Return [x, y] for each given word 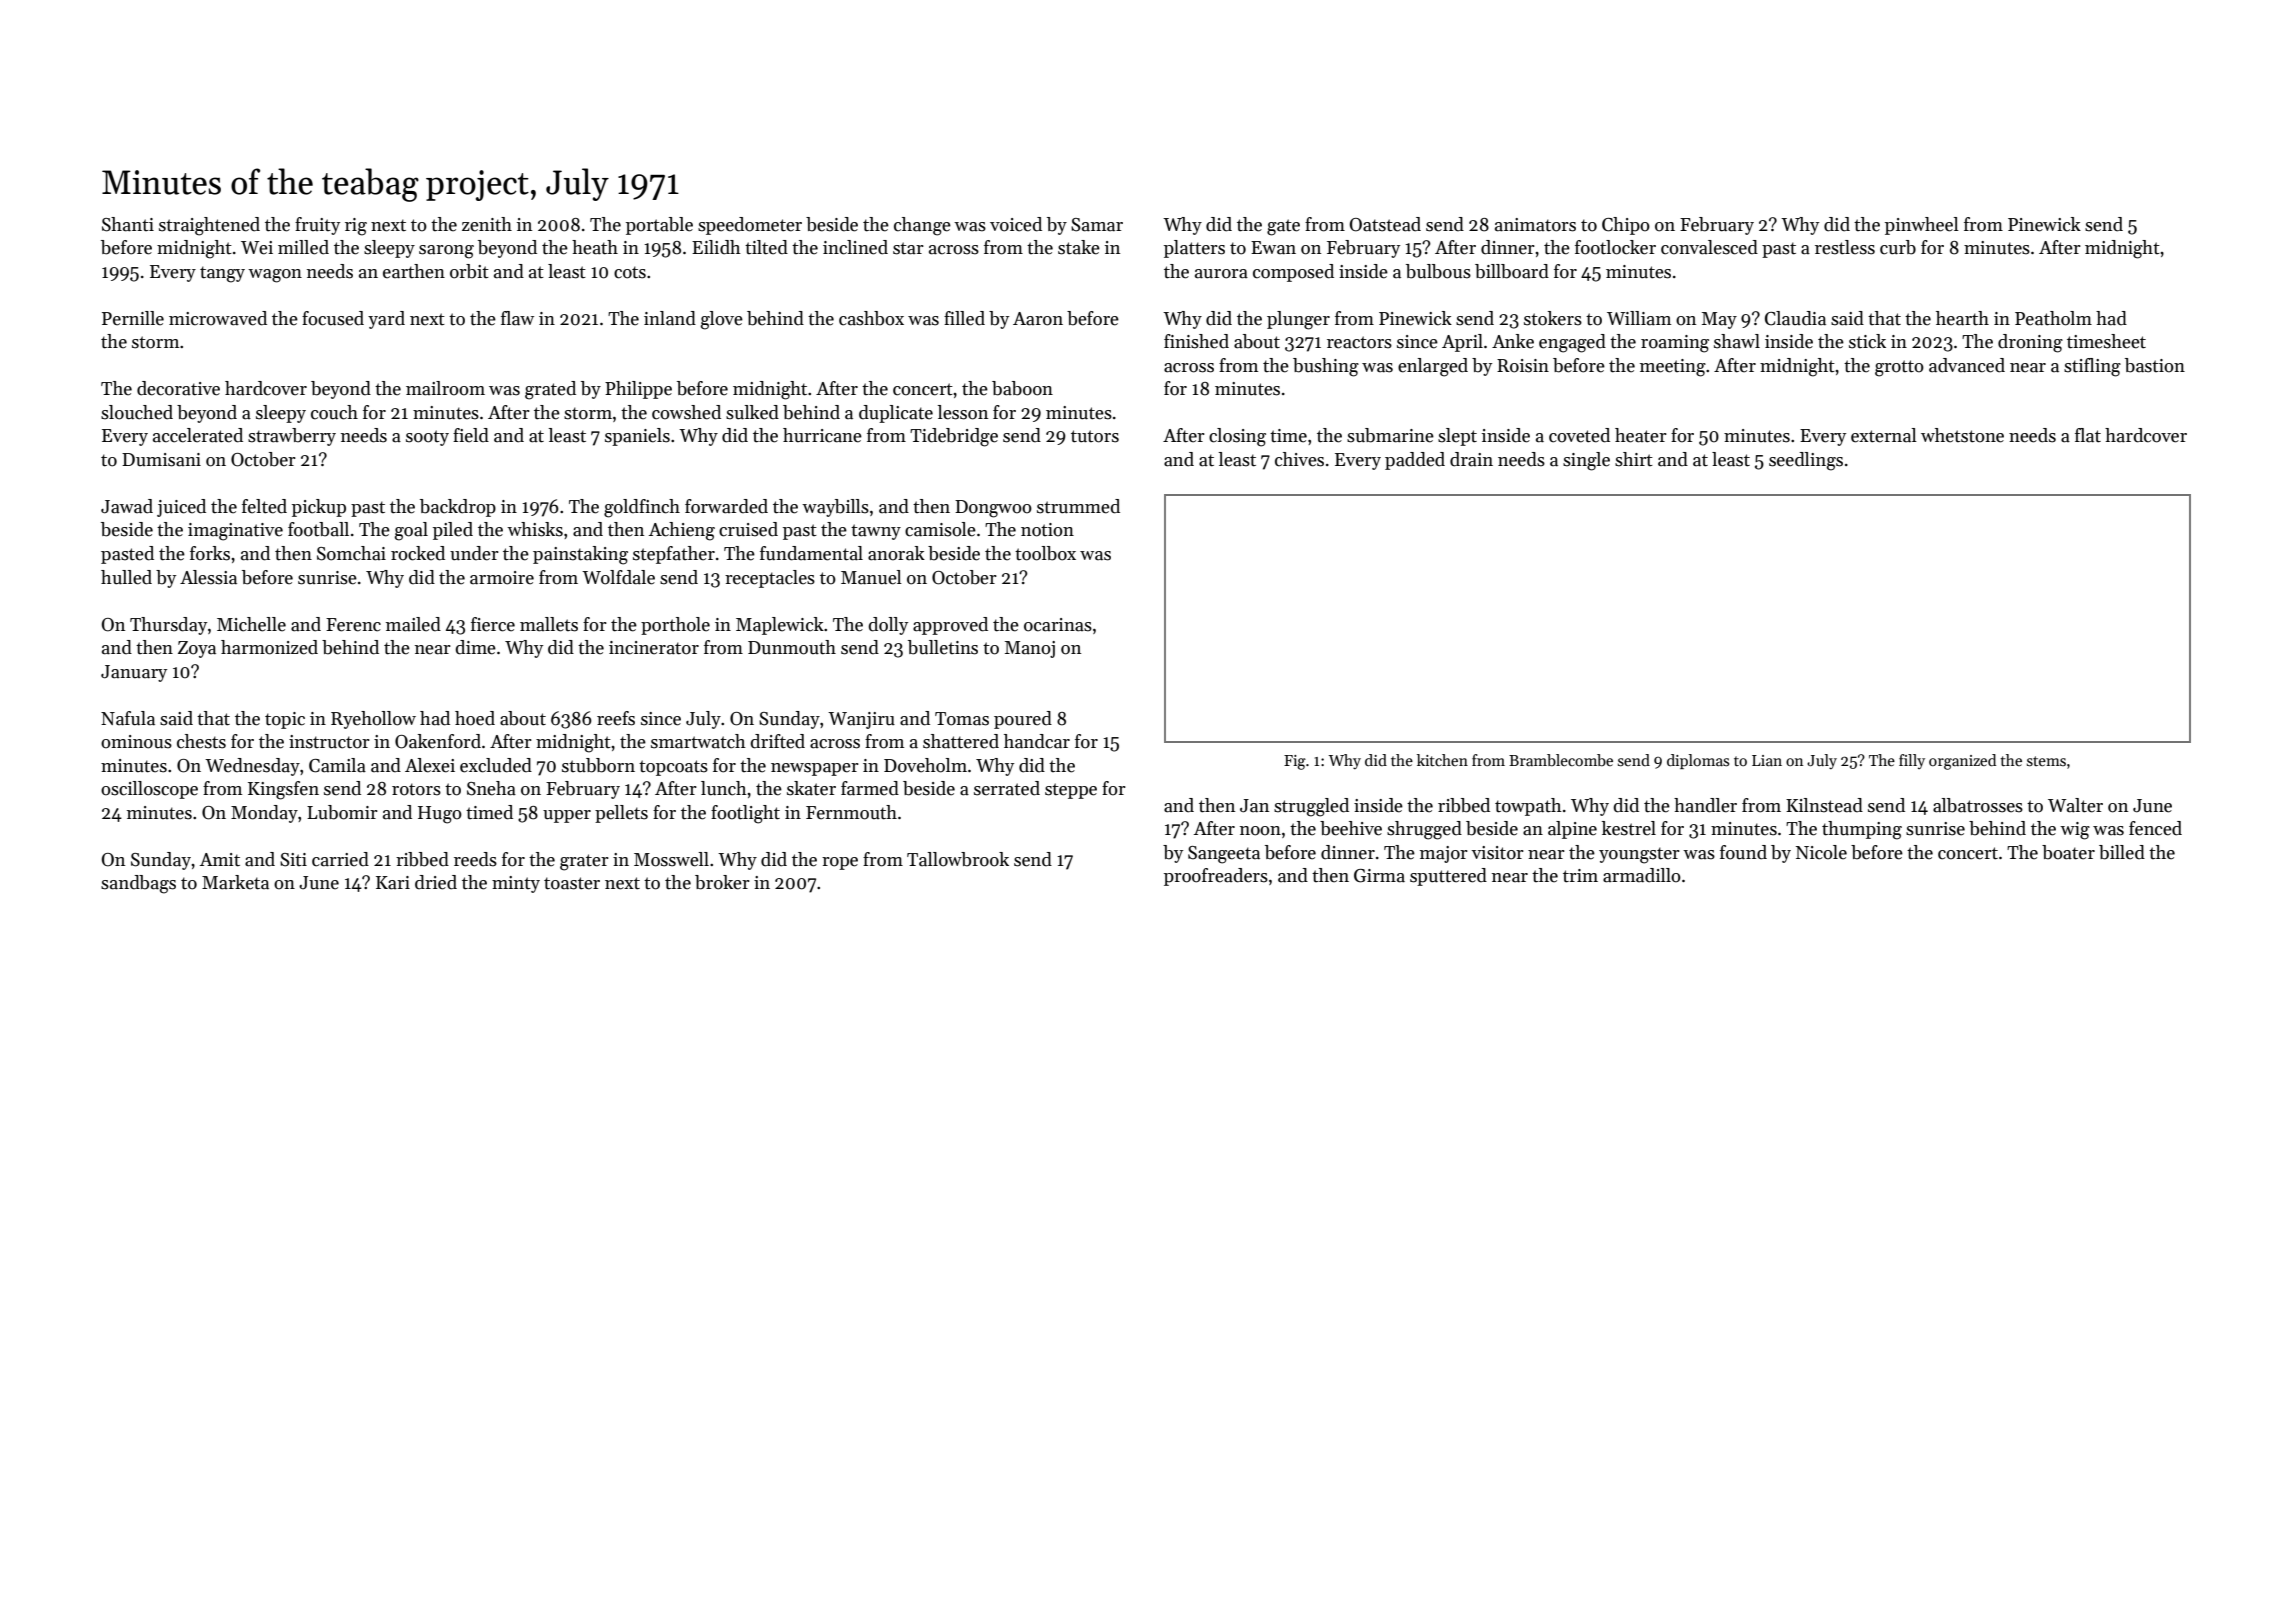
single [1586, 461]
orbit [469, 271]
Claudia [1795, 318]
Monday [264, 814]
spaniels [637, 437]
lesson [963, 412]
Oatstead [1385, 224]
